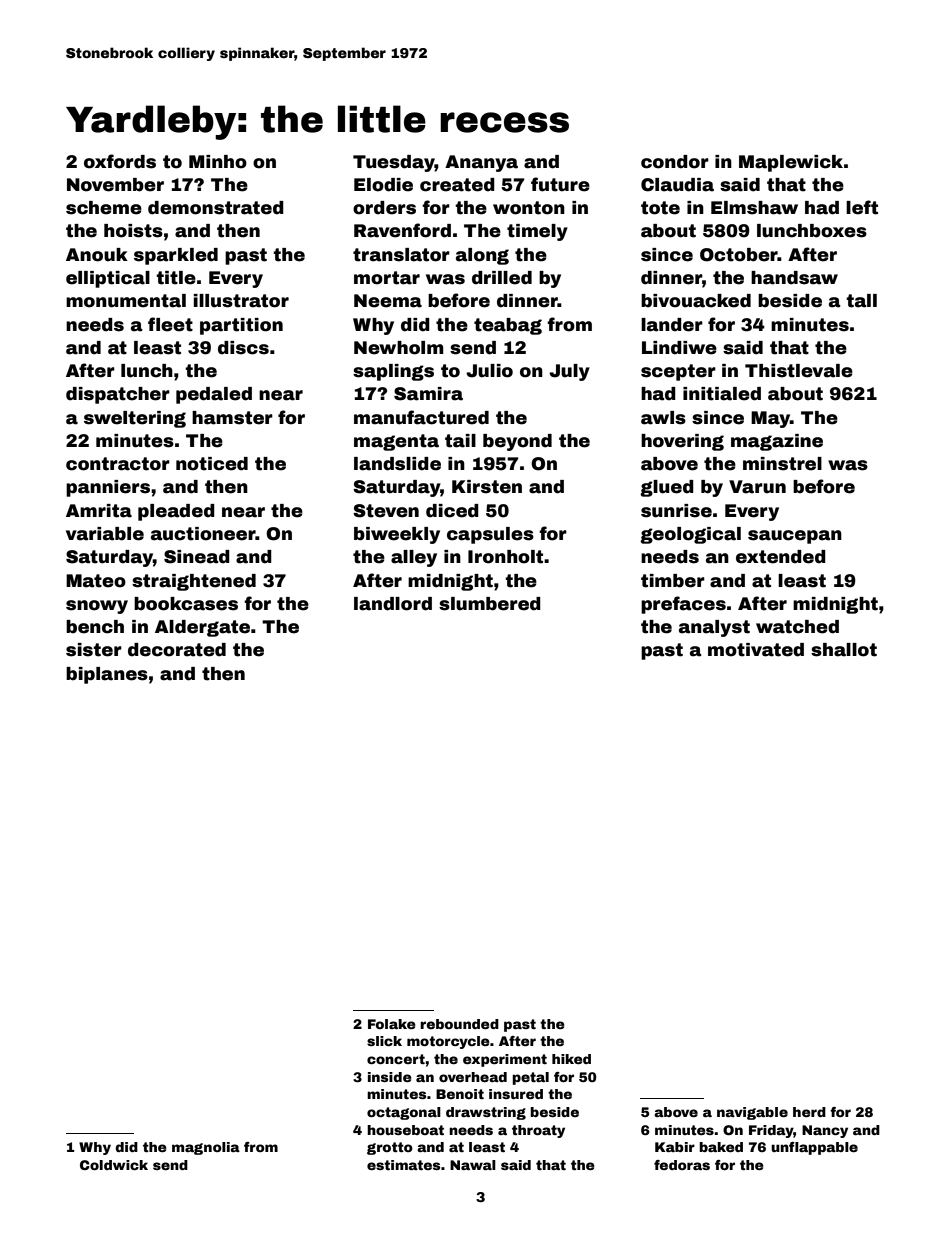 Image resolution: width=952 pixels, height=1233 pixels. Describe the element at coordinates (714, 628) in the image. I see `analyst` at that location.
